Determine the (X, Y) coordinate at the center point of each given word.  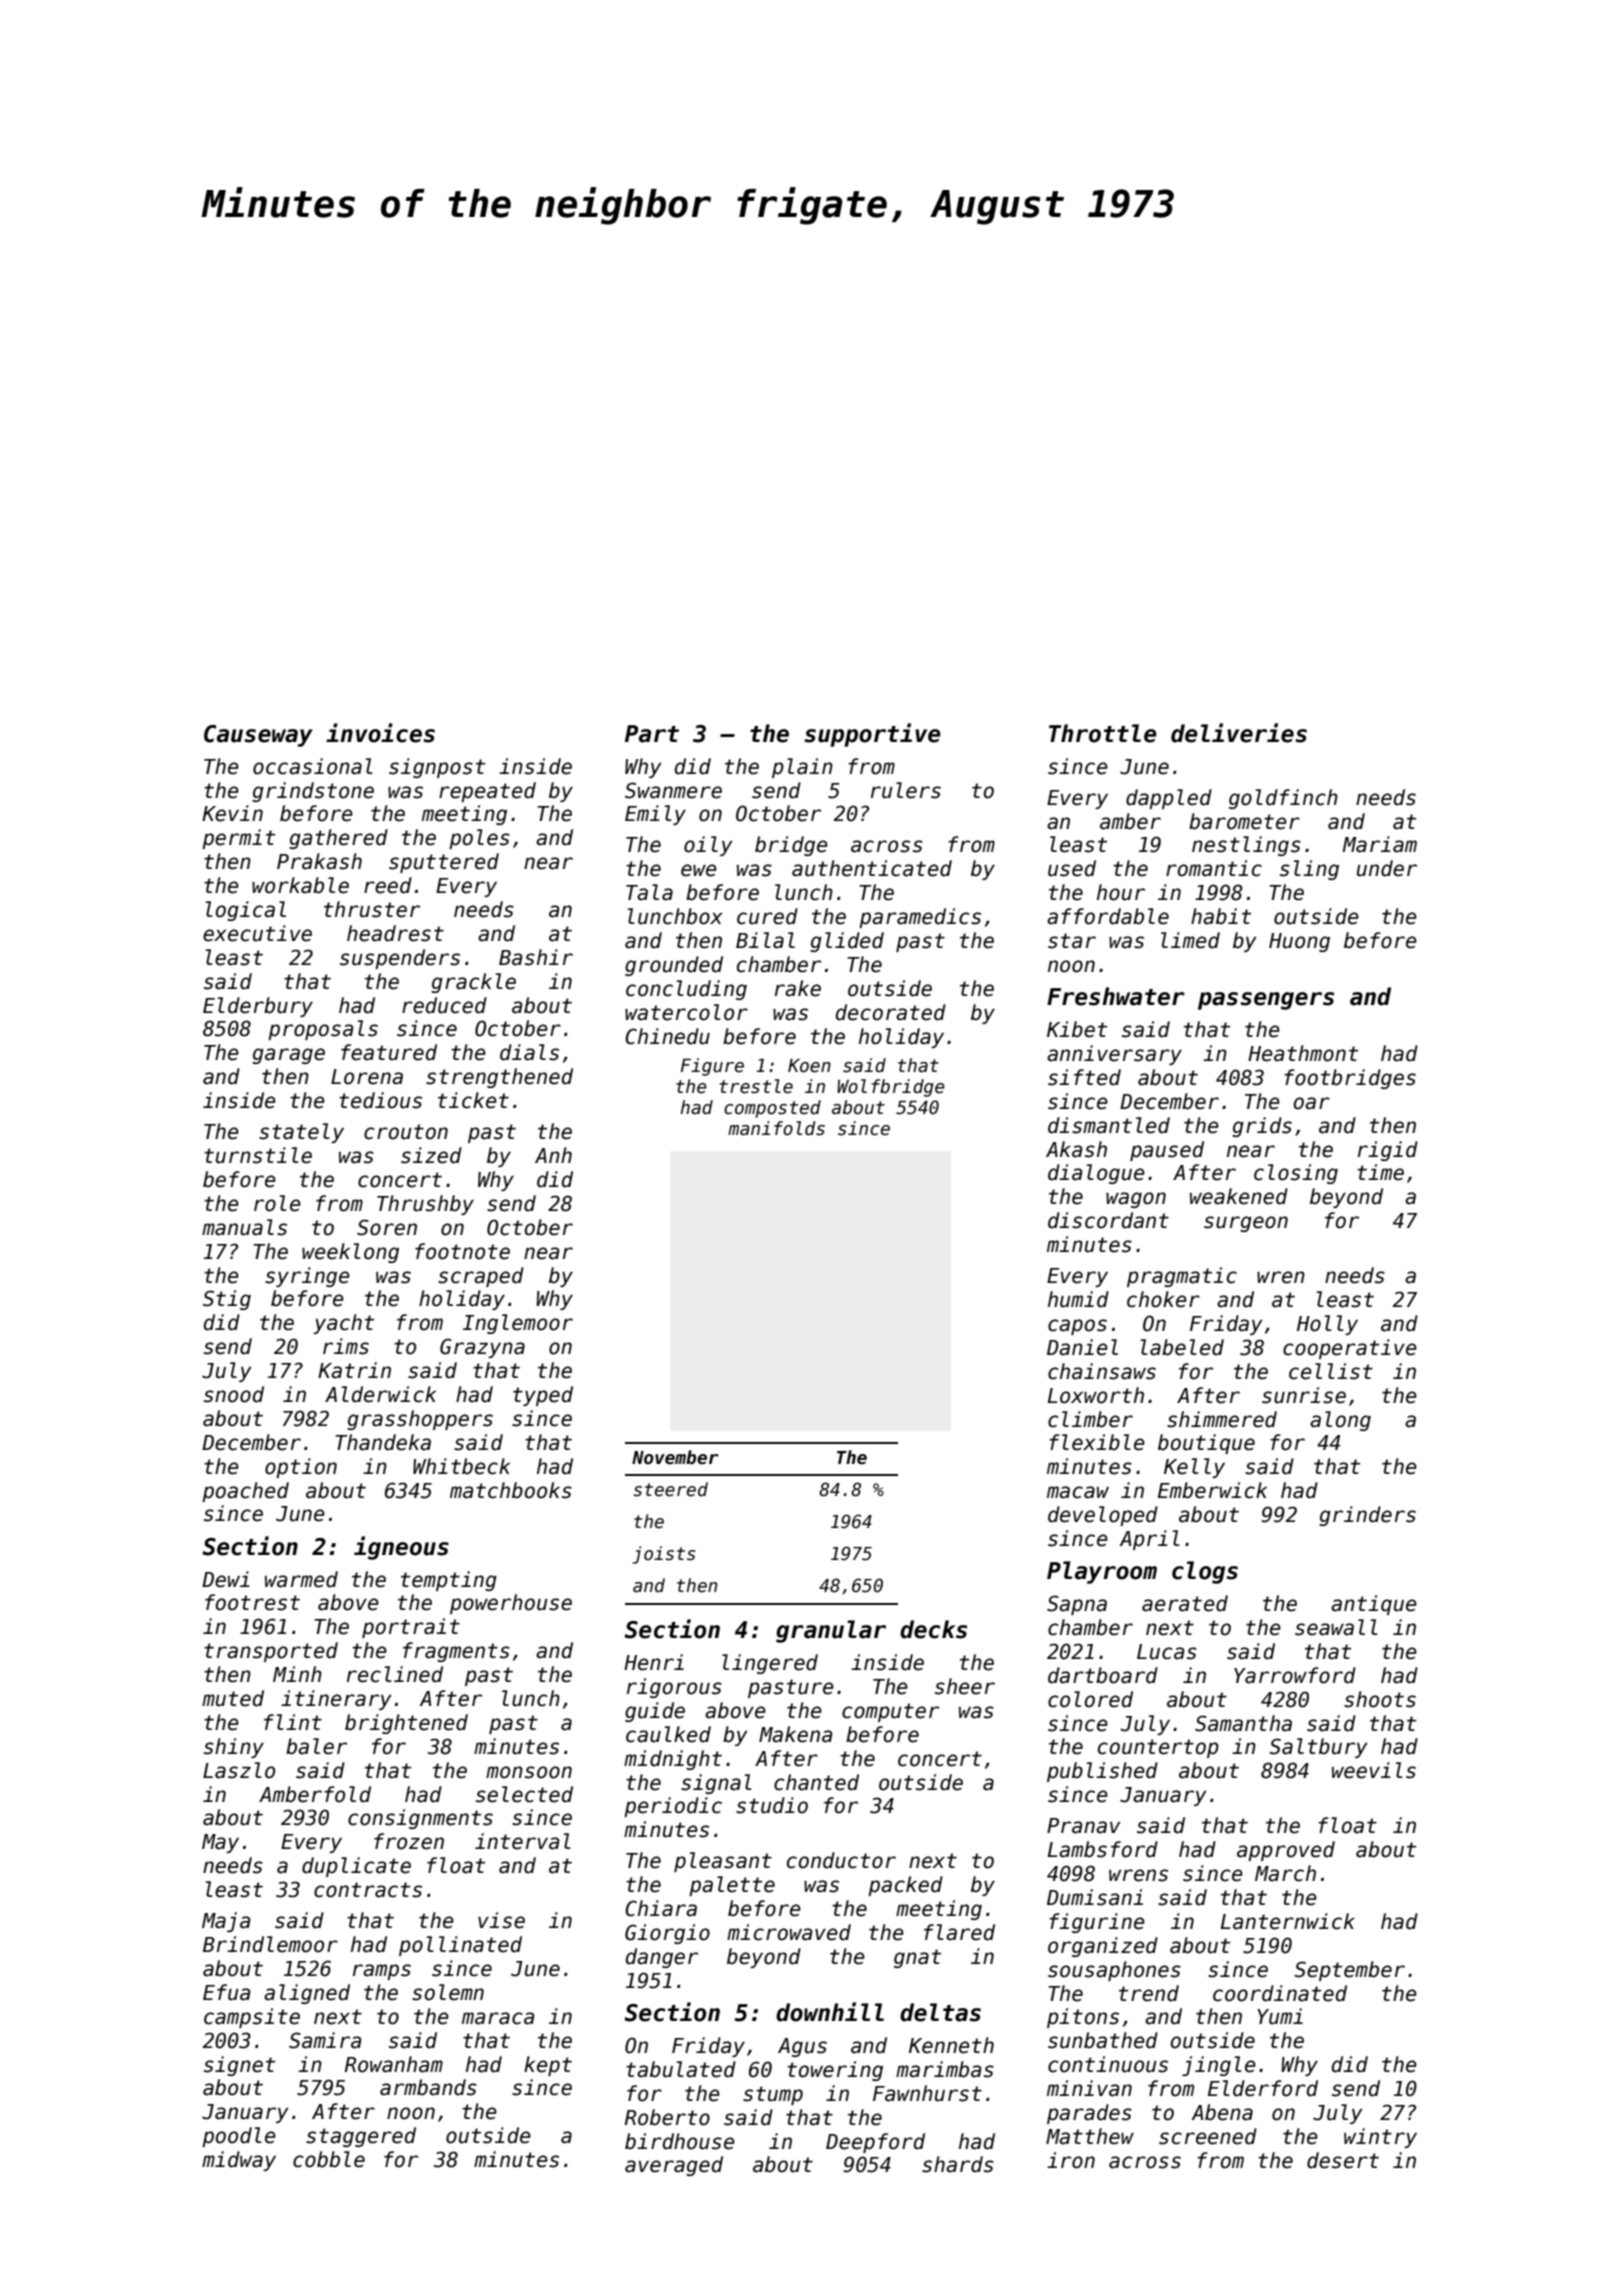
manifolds (776, 1128)
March (1285, 1873)
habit (1221, 916)
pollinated (460, 1946)
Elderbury (258, 1007)
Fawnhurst (927, 2093)
